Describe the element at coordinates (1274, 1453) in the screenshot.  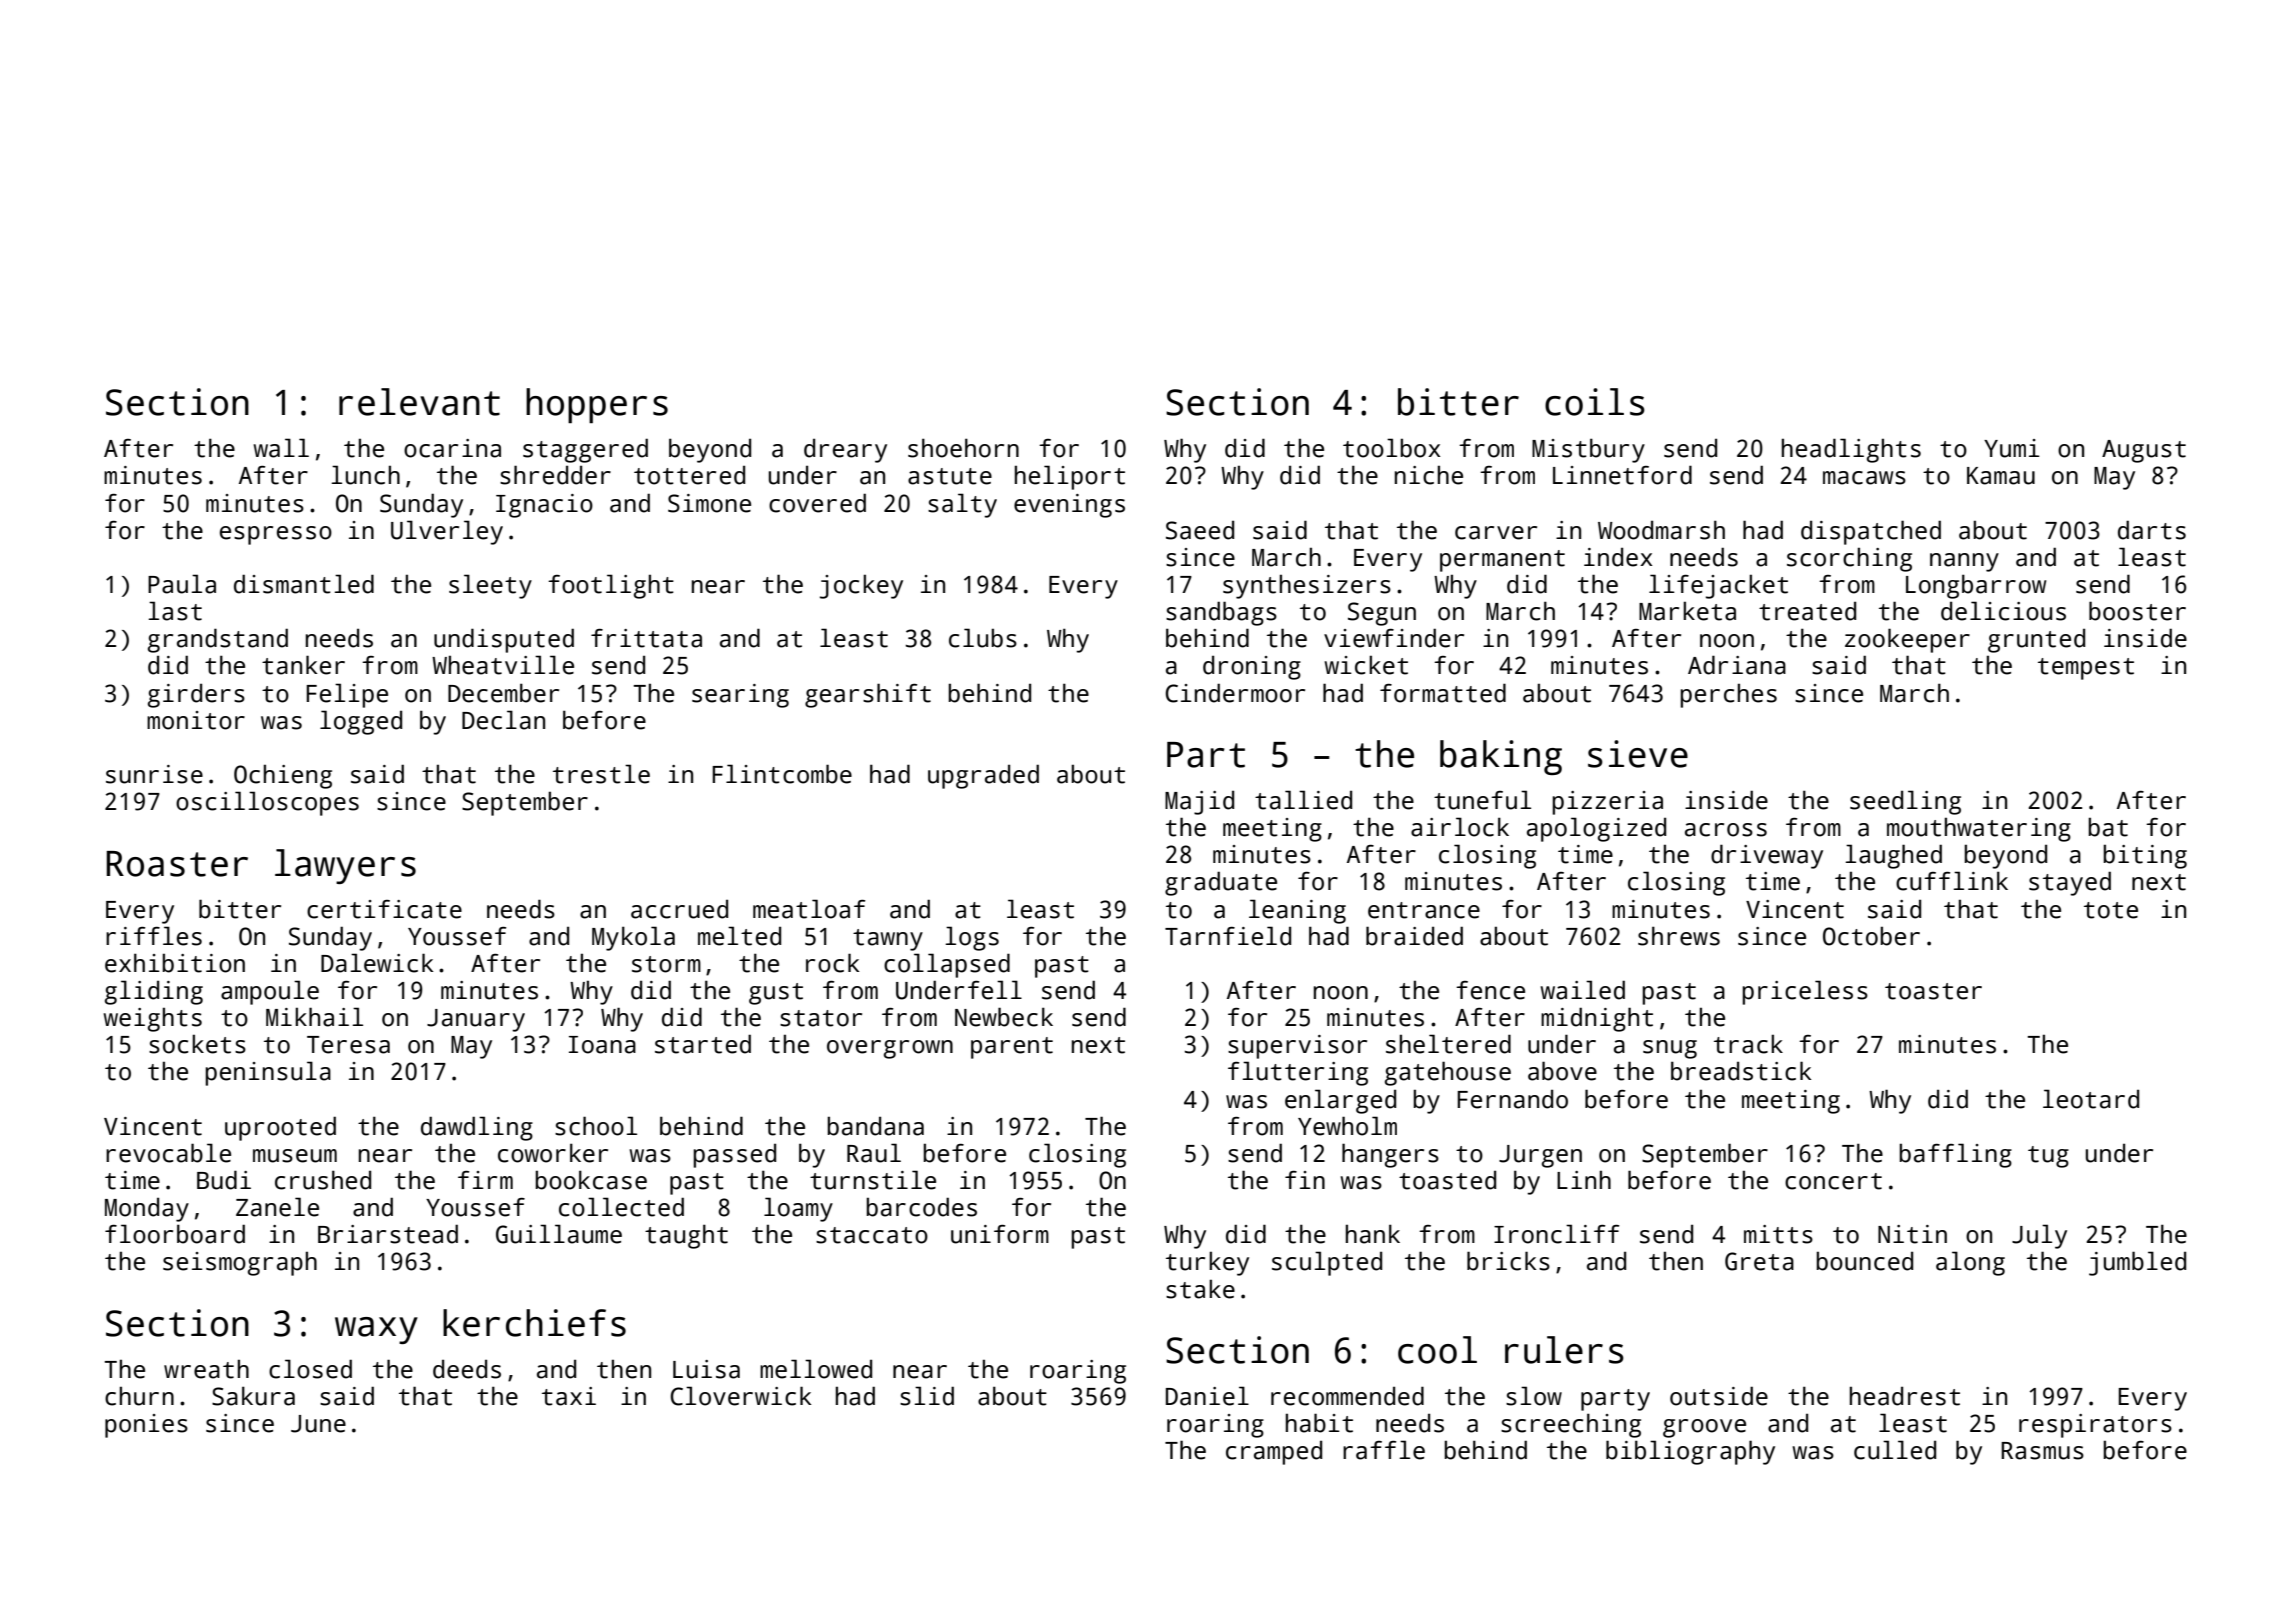
I see `cramped` at that location.
